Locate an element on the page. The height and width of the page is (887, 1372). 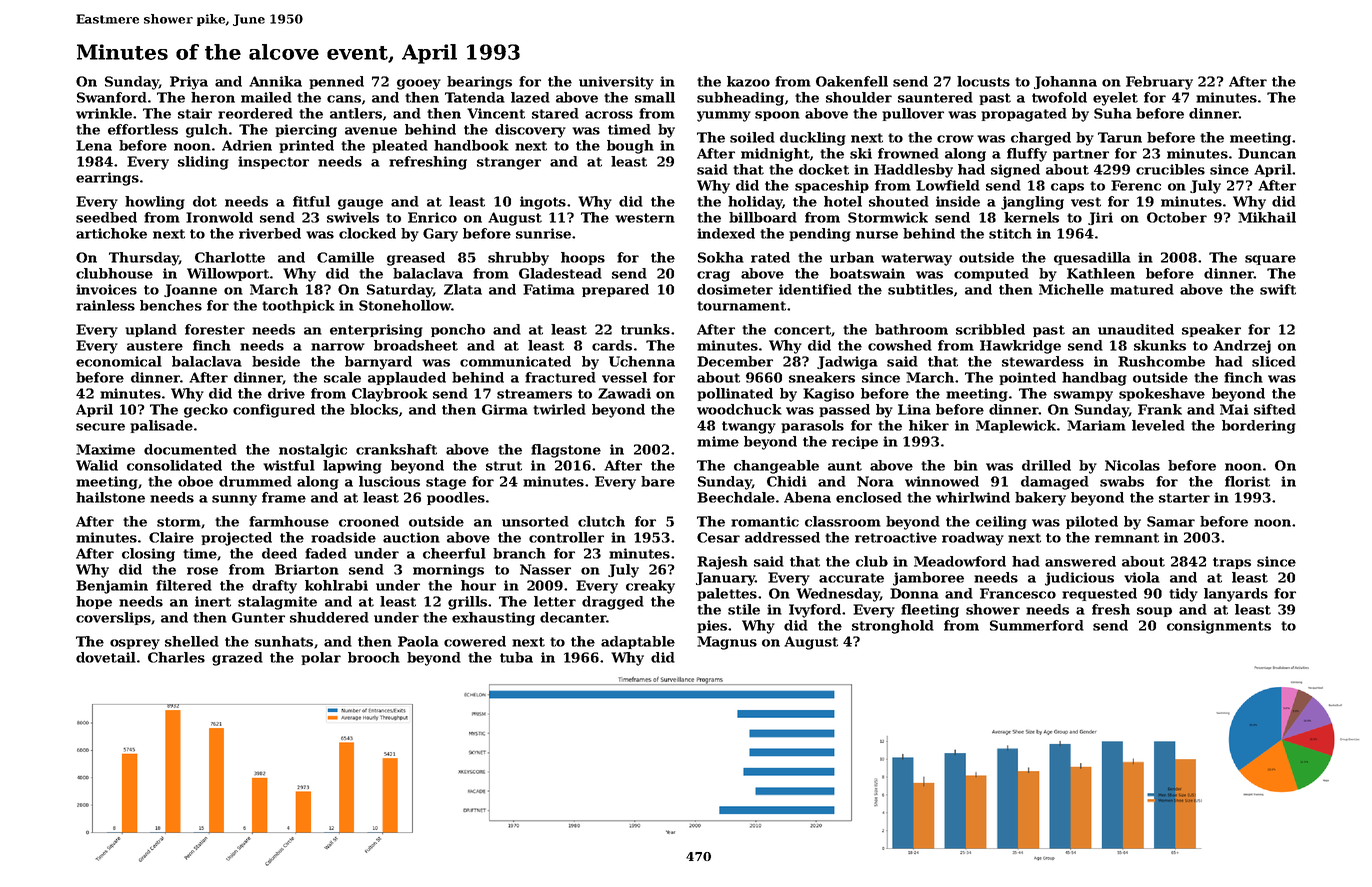
Duncan is located at coordinates (1267, 153).
